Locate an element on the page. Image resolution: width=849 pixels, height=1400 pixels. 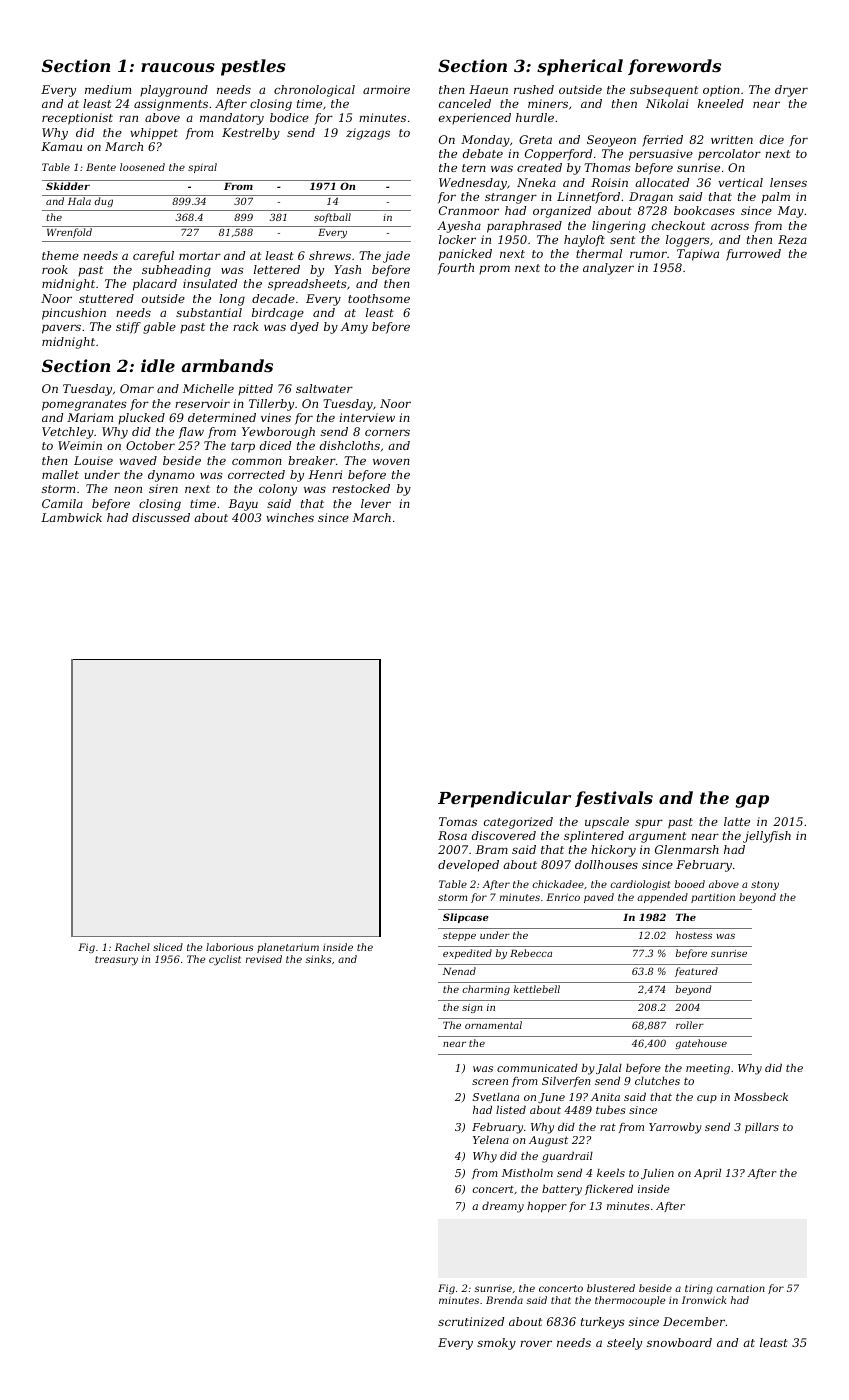
scrutinized is located at coordinates (471, 1321).
